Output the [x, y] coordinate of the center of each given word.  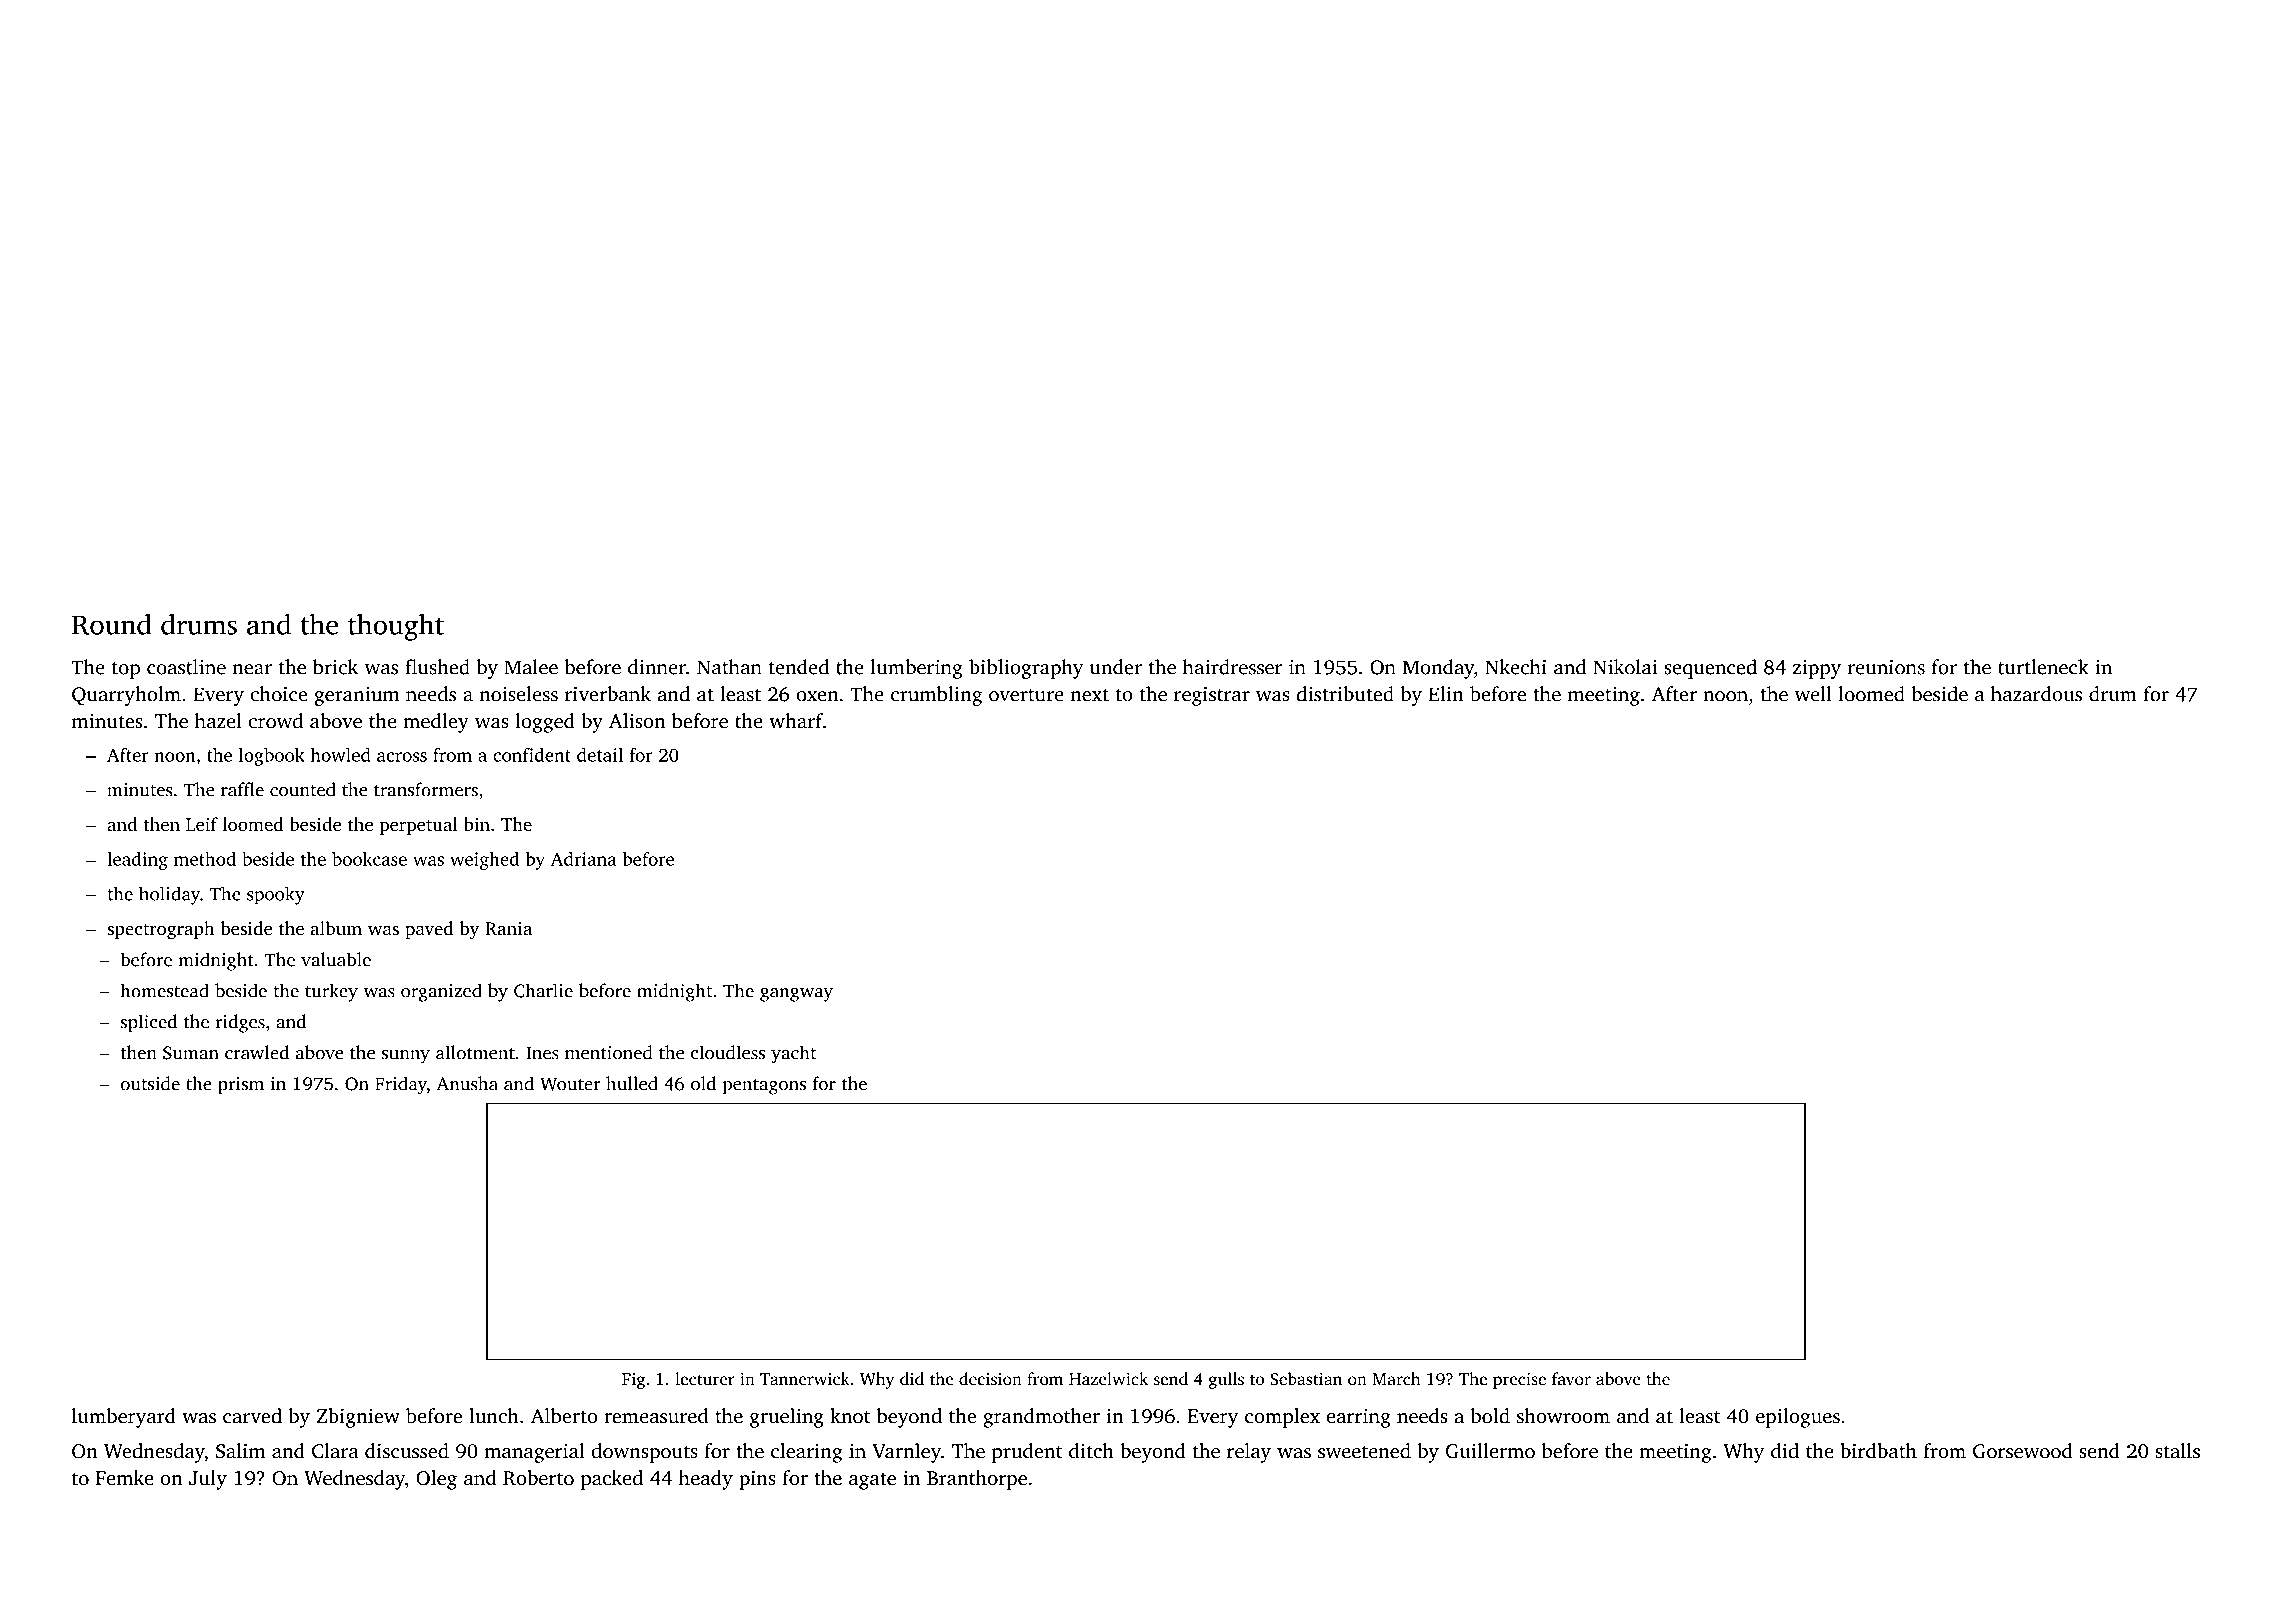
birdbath [1878, 1451]
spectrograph [161, 930]
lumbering [917, 669]
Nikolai [1625, 667]
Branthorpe [977, 1480]
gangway [796, 995]
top [126, 670]
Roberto [538, 1478]
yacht [793, 1054]
